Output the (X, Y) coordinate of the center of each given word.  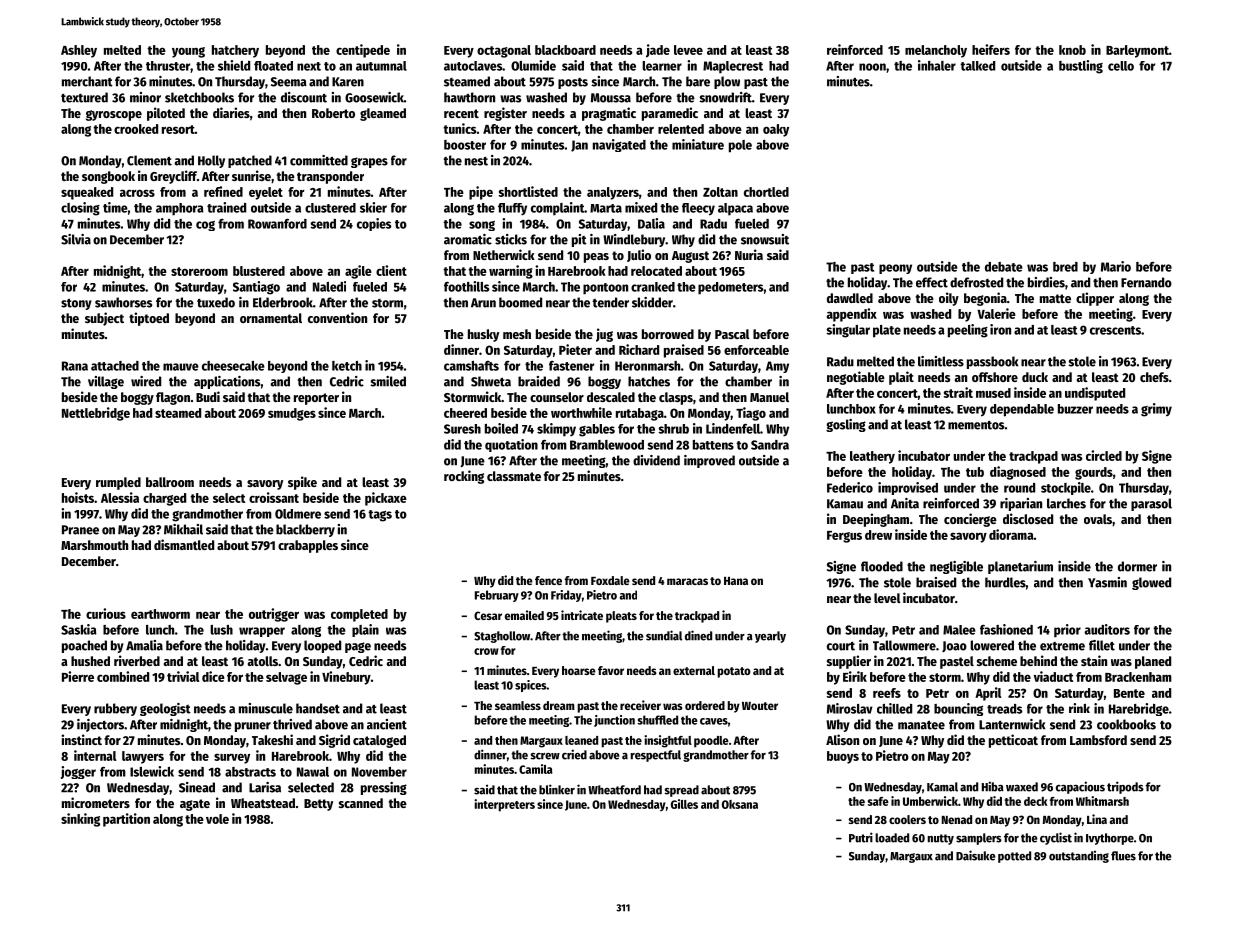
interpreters (504, 805)
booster (465, 145)
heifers (991, 49)
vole (217, 819)
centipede (363, 51)
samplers (979, 839)
